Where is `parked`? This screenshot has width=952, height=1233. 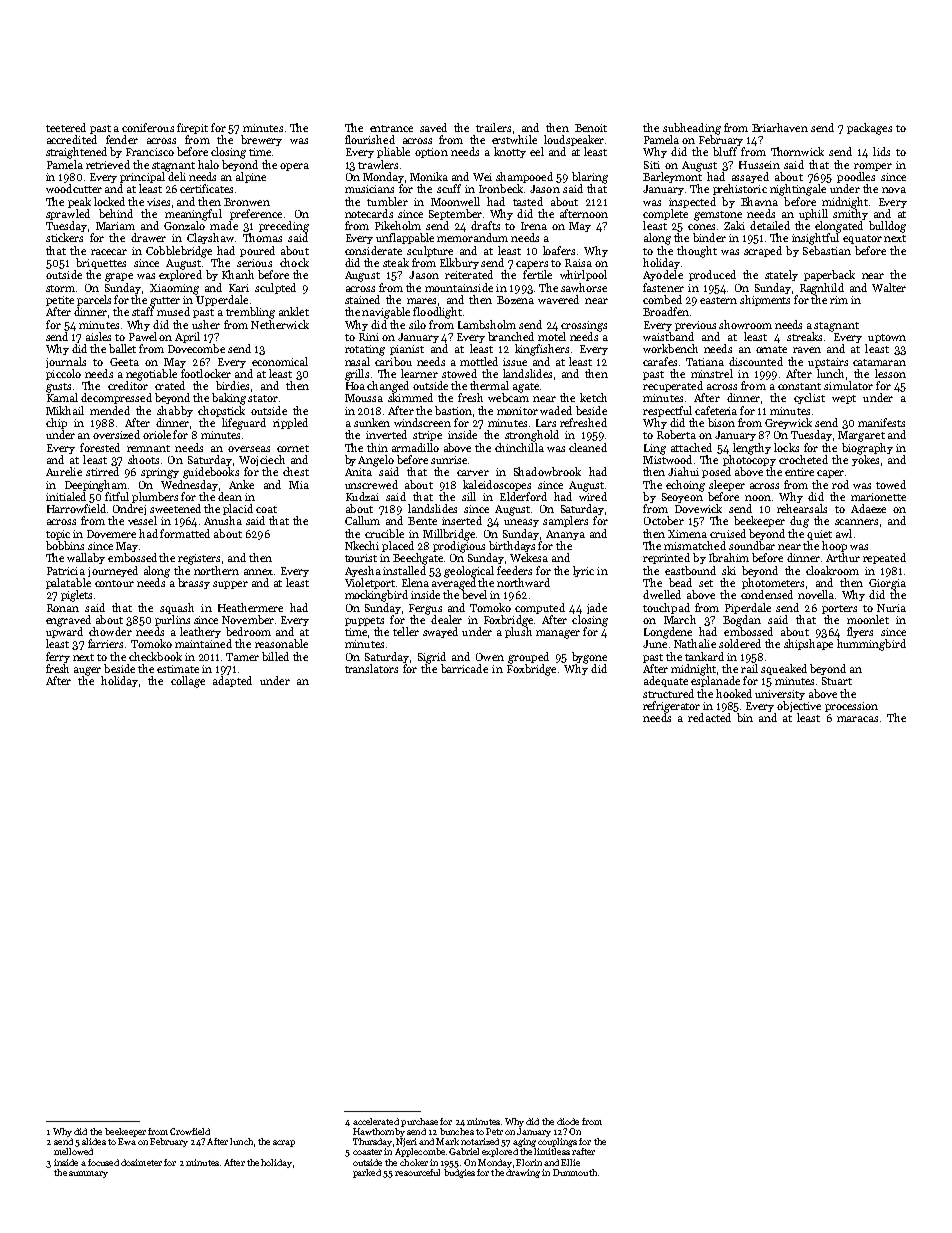
parked is located at coordinates (367, 1173).
